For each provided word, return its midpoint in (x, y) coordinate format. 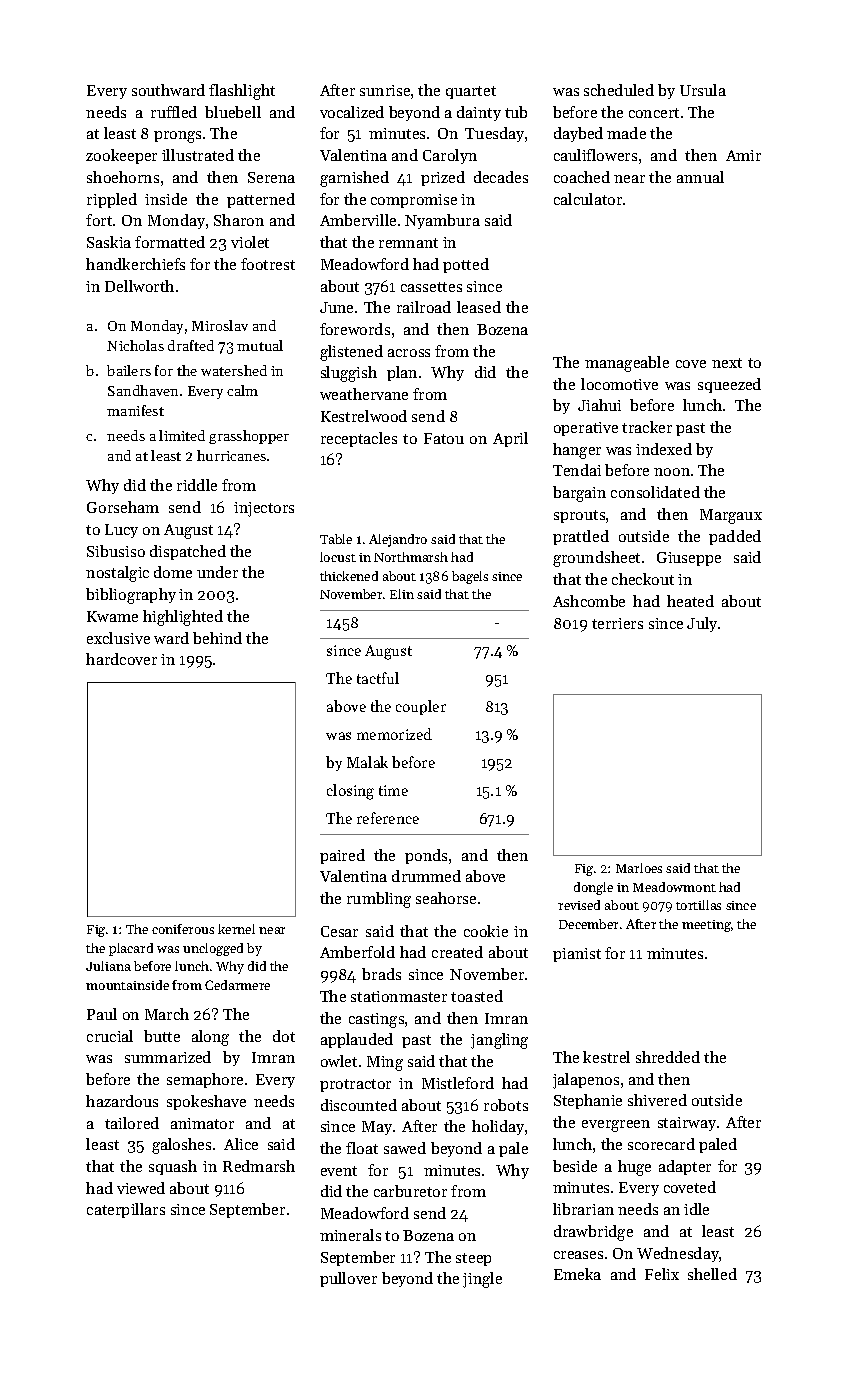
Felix (662, 1274)
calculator (588, 199)
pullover (348, 1279)
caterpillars (126, 1210)
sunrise (385, 90)
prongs (177, 137)
